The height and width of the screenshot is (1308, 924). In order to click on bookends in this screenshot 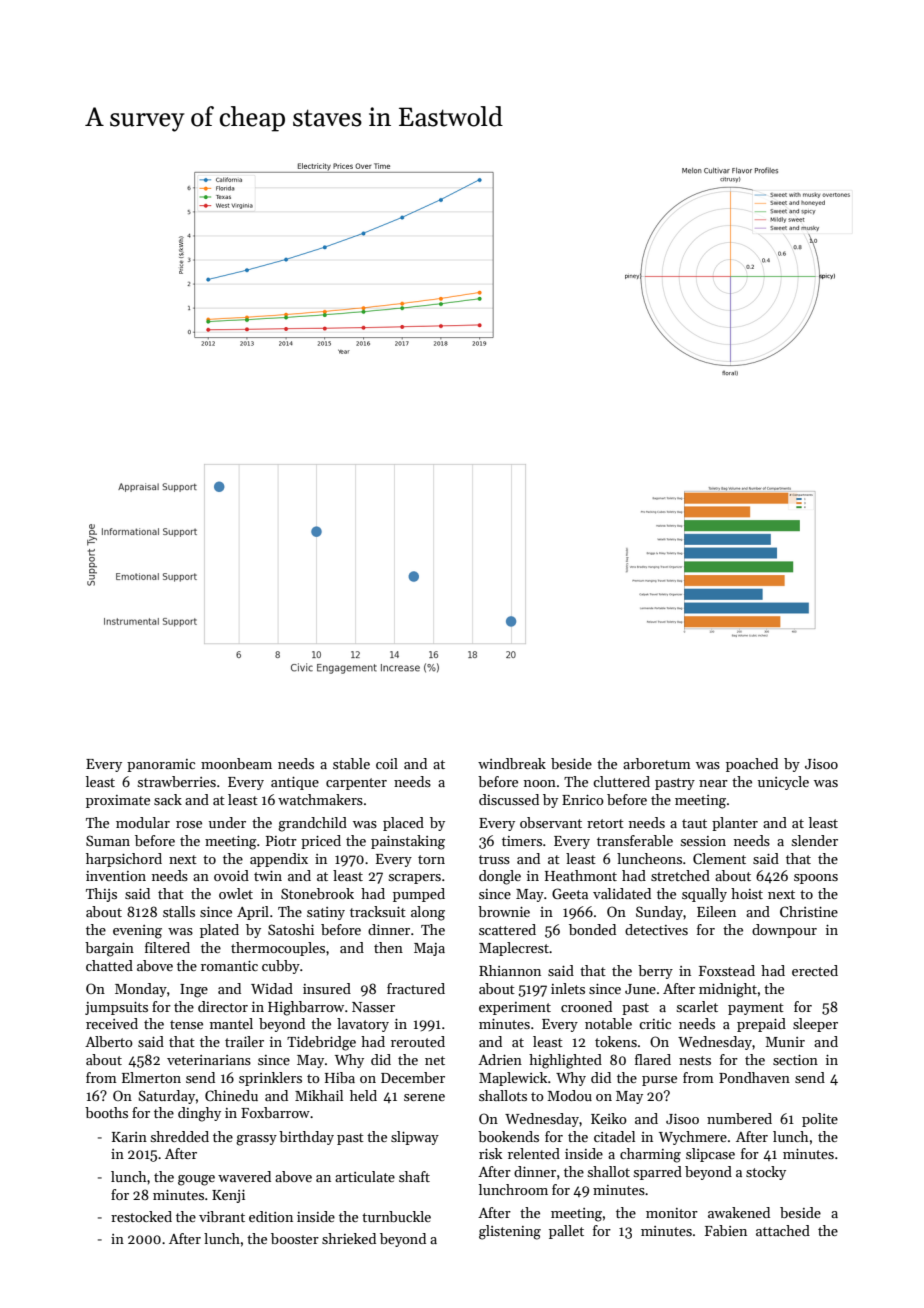, I will do `click(508, 1136)`.
